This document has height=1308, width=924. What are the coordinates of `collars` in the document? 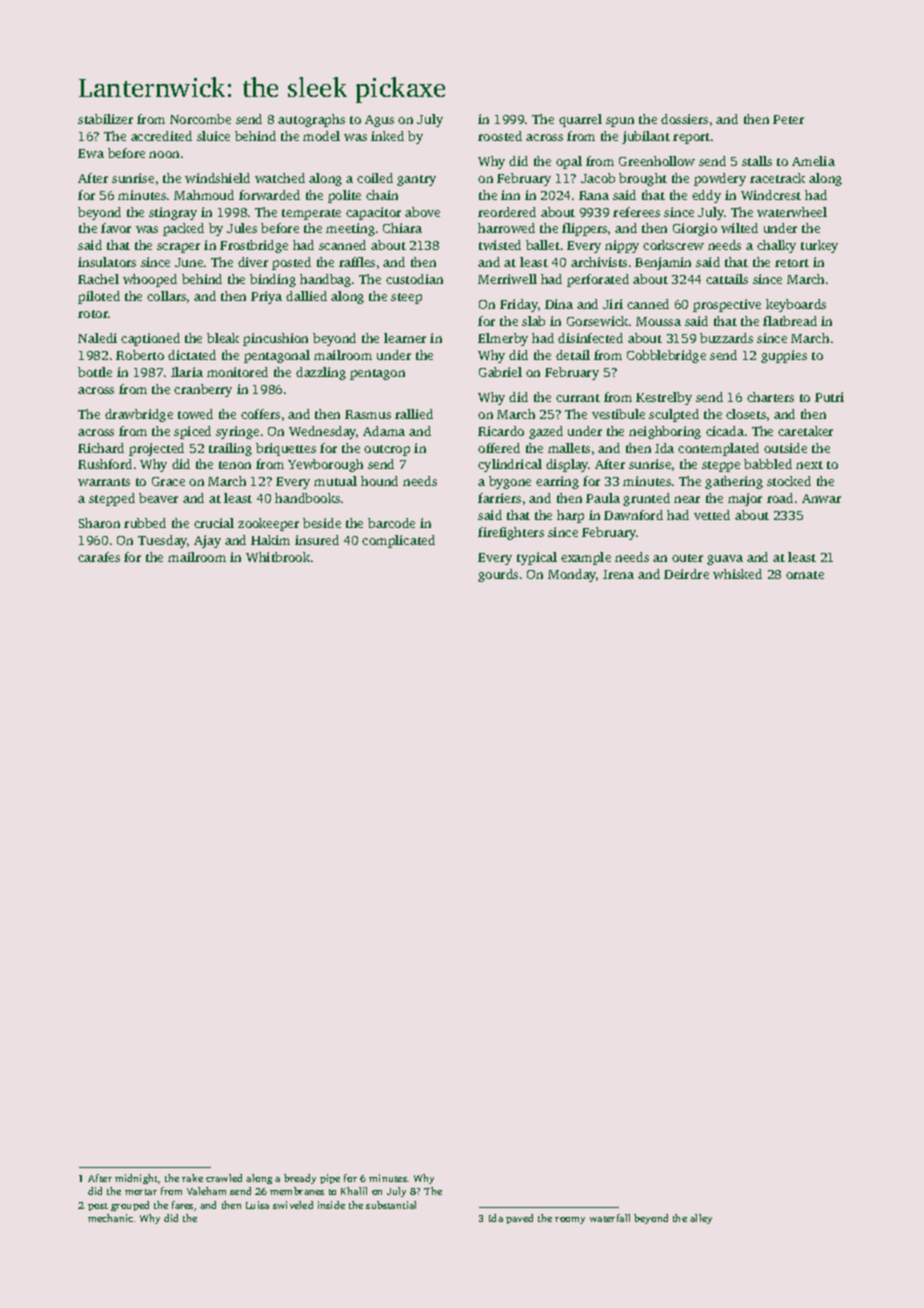 It's located at (166, 296).
